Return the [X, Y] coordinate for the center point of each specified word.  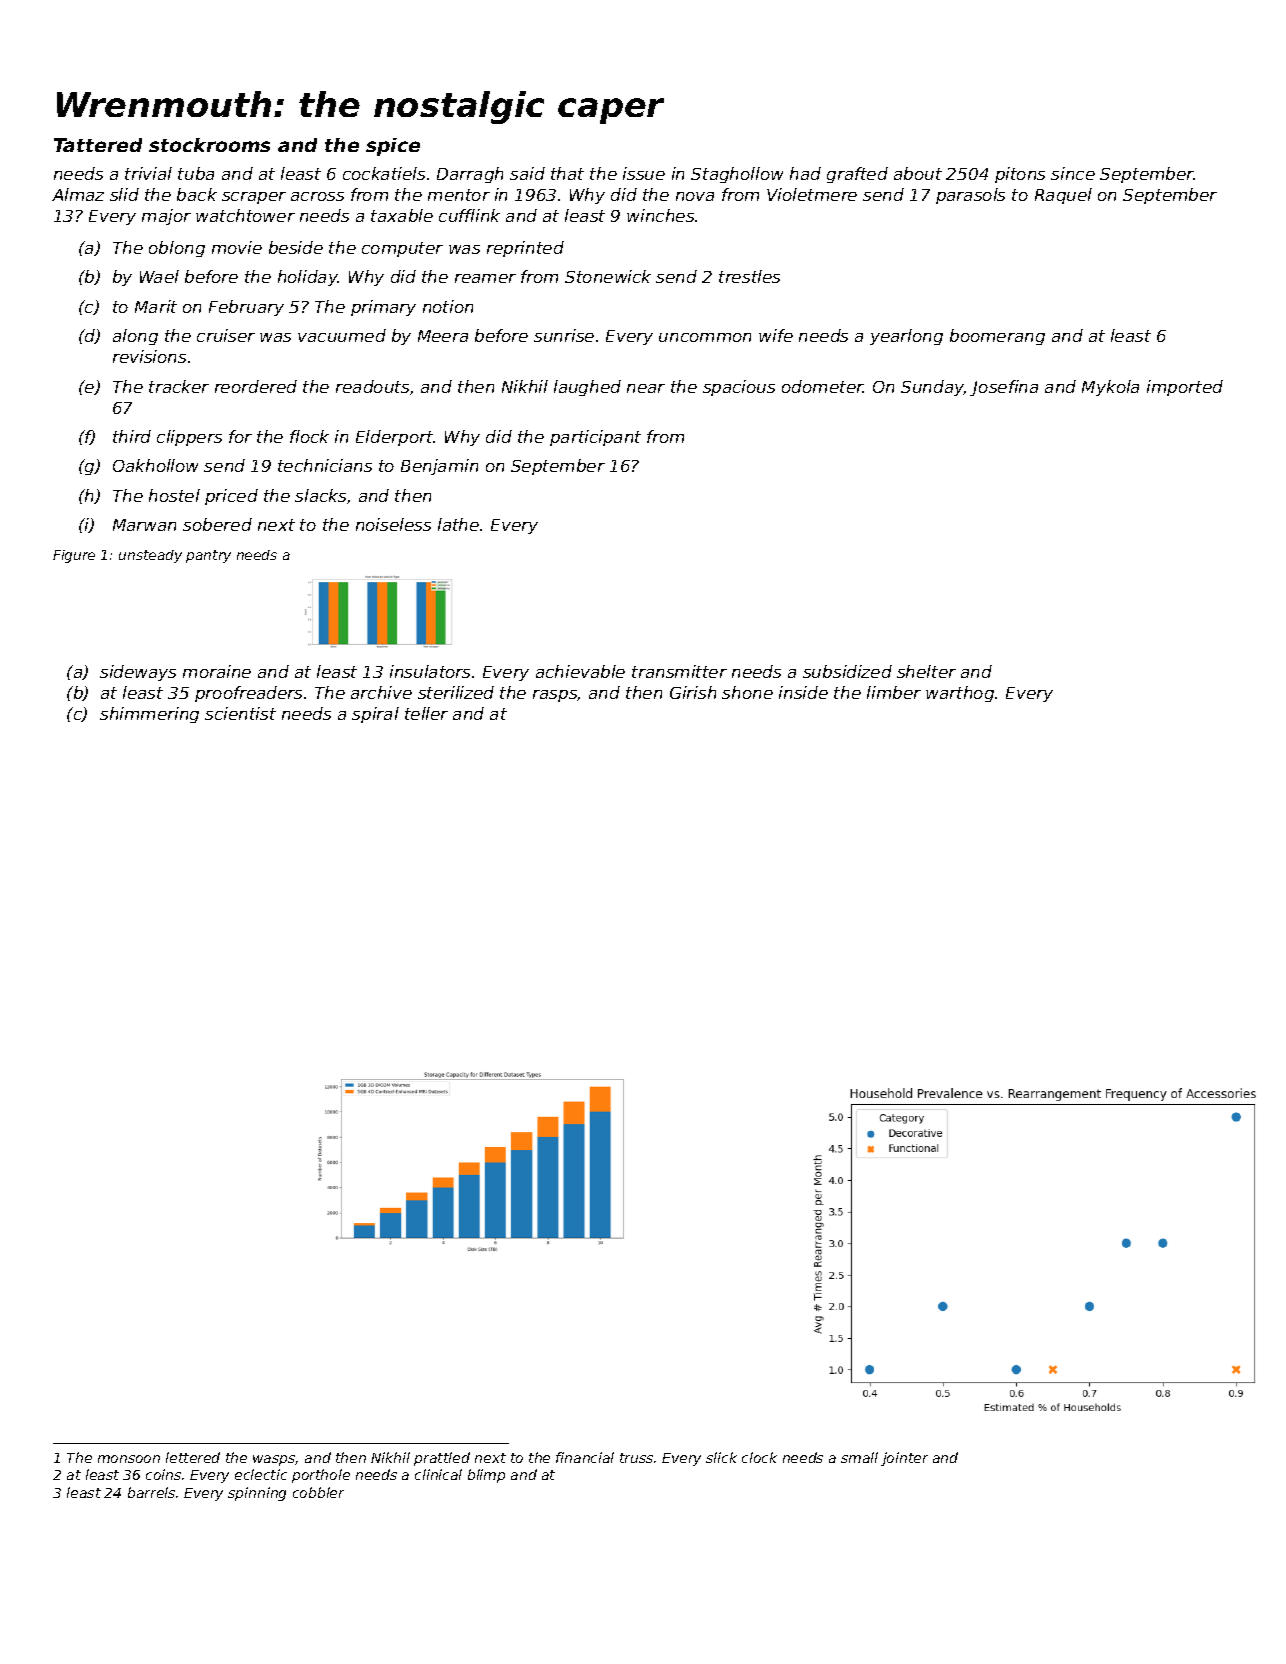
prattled [442, 1459]
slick [721, 1457]
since [1073, 173]
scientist [240, 713]
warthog [960, 694]
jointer [904, 1459]
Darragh [470, 175]
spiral [375, 715]
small [859, 1457]
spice [393, 147]
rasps [555, 696]
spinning [257, 1494]
